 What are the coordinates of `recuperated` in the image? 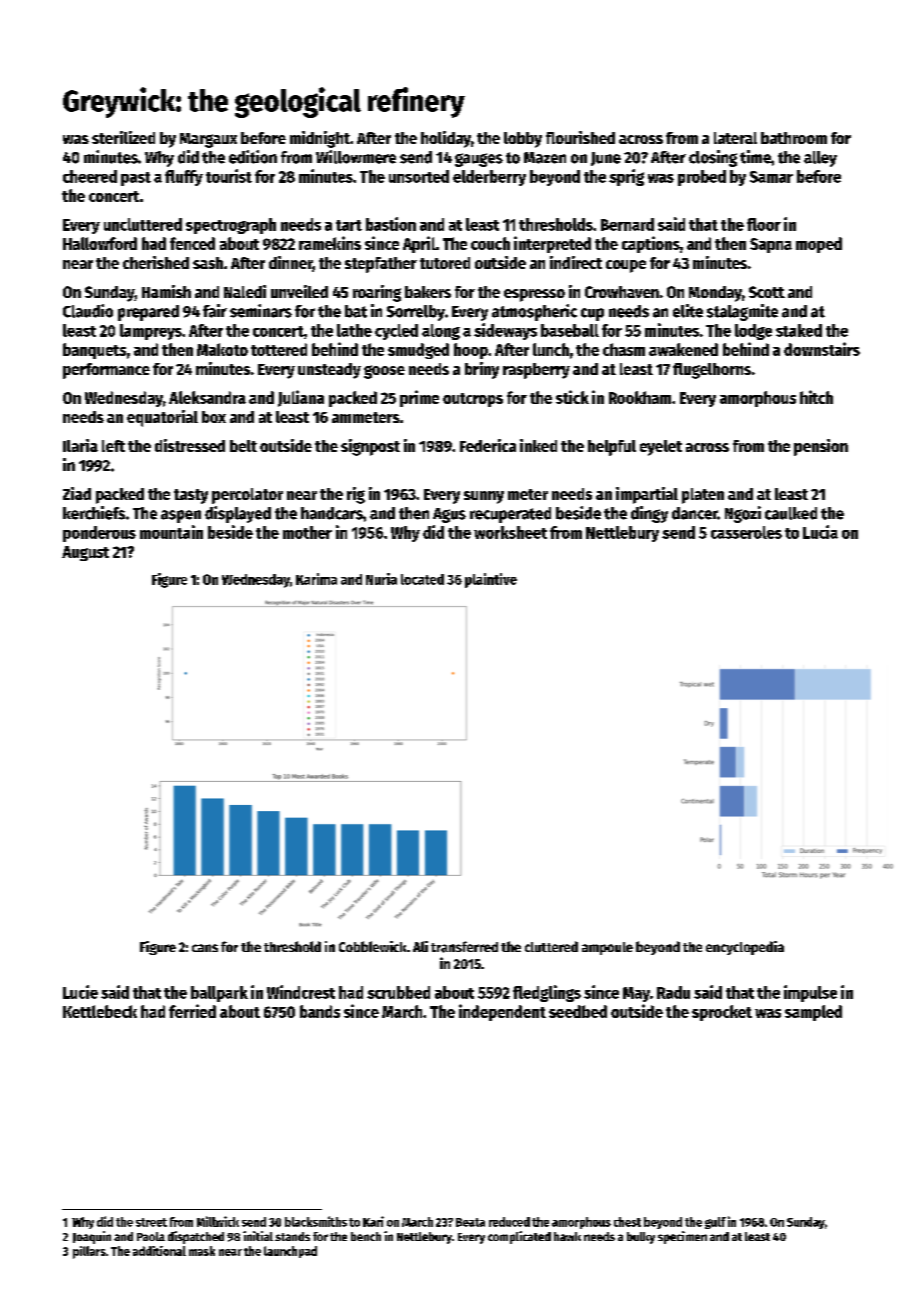 It's located at (510, 515).
